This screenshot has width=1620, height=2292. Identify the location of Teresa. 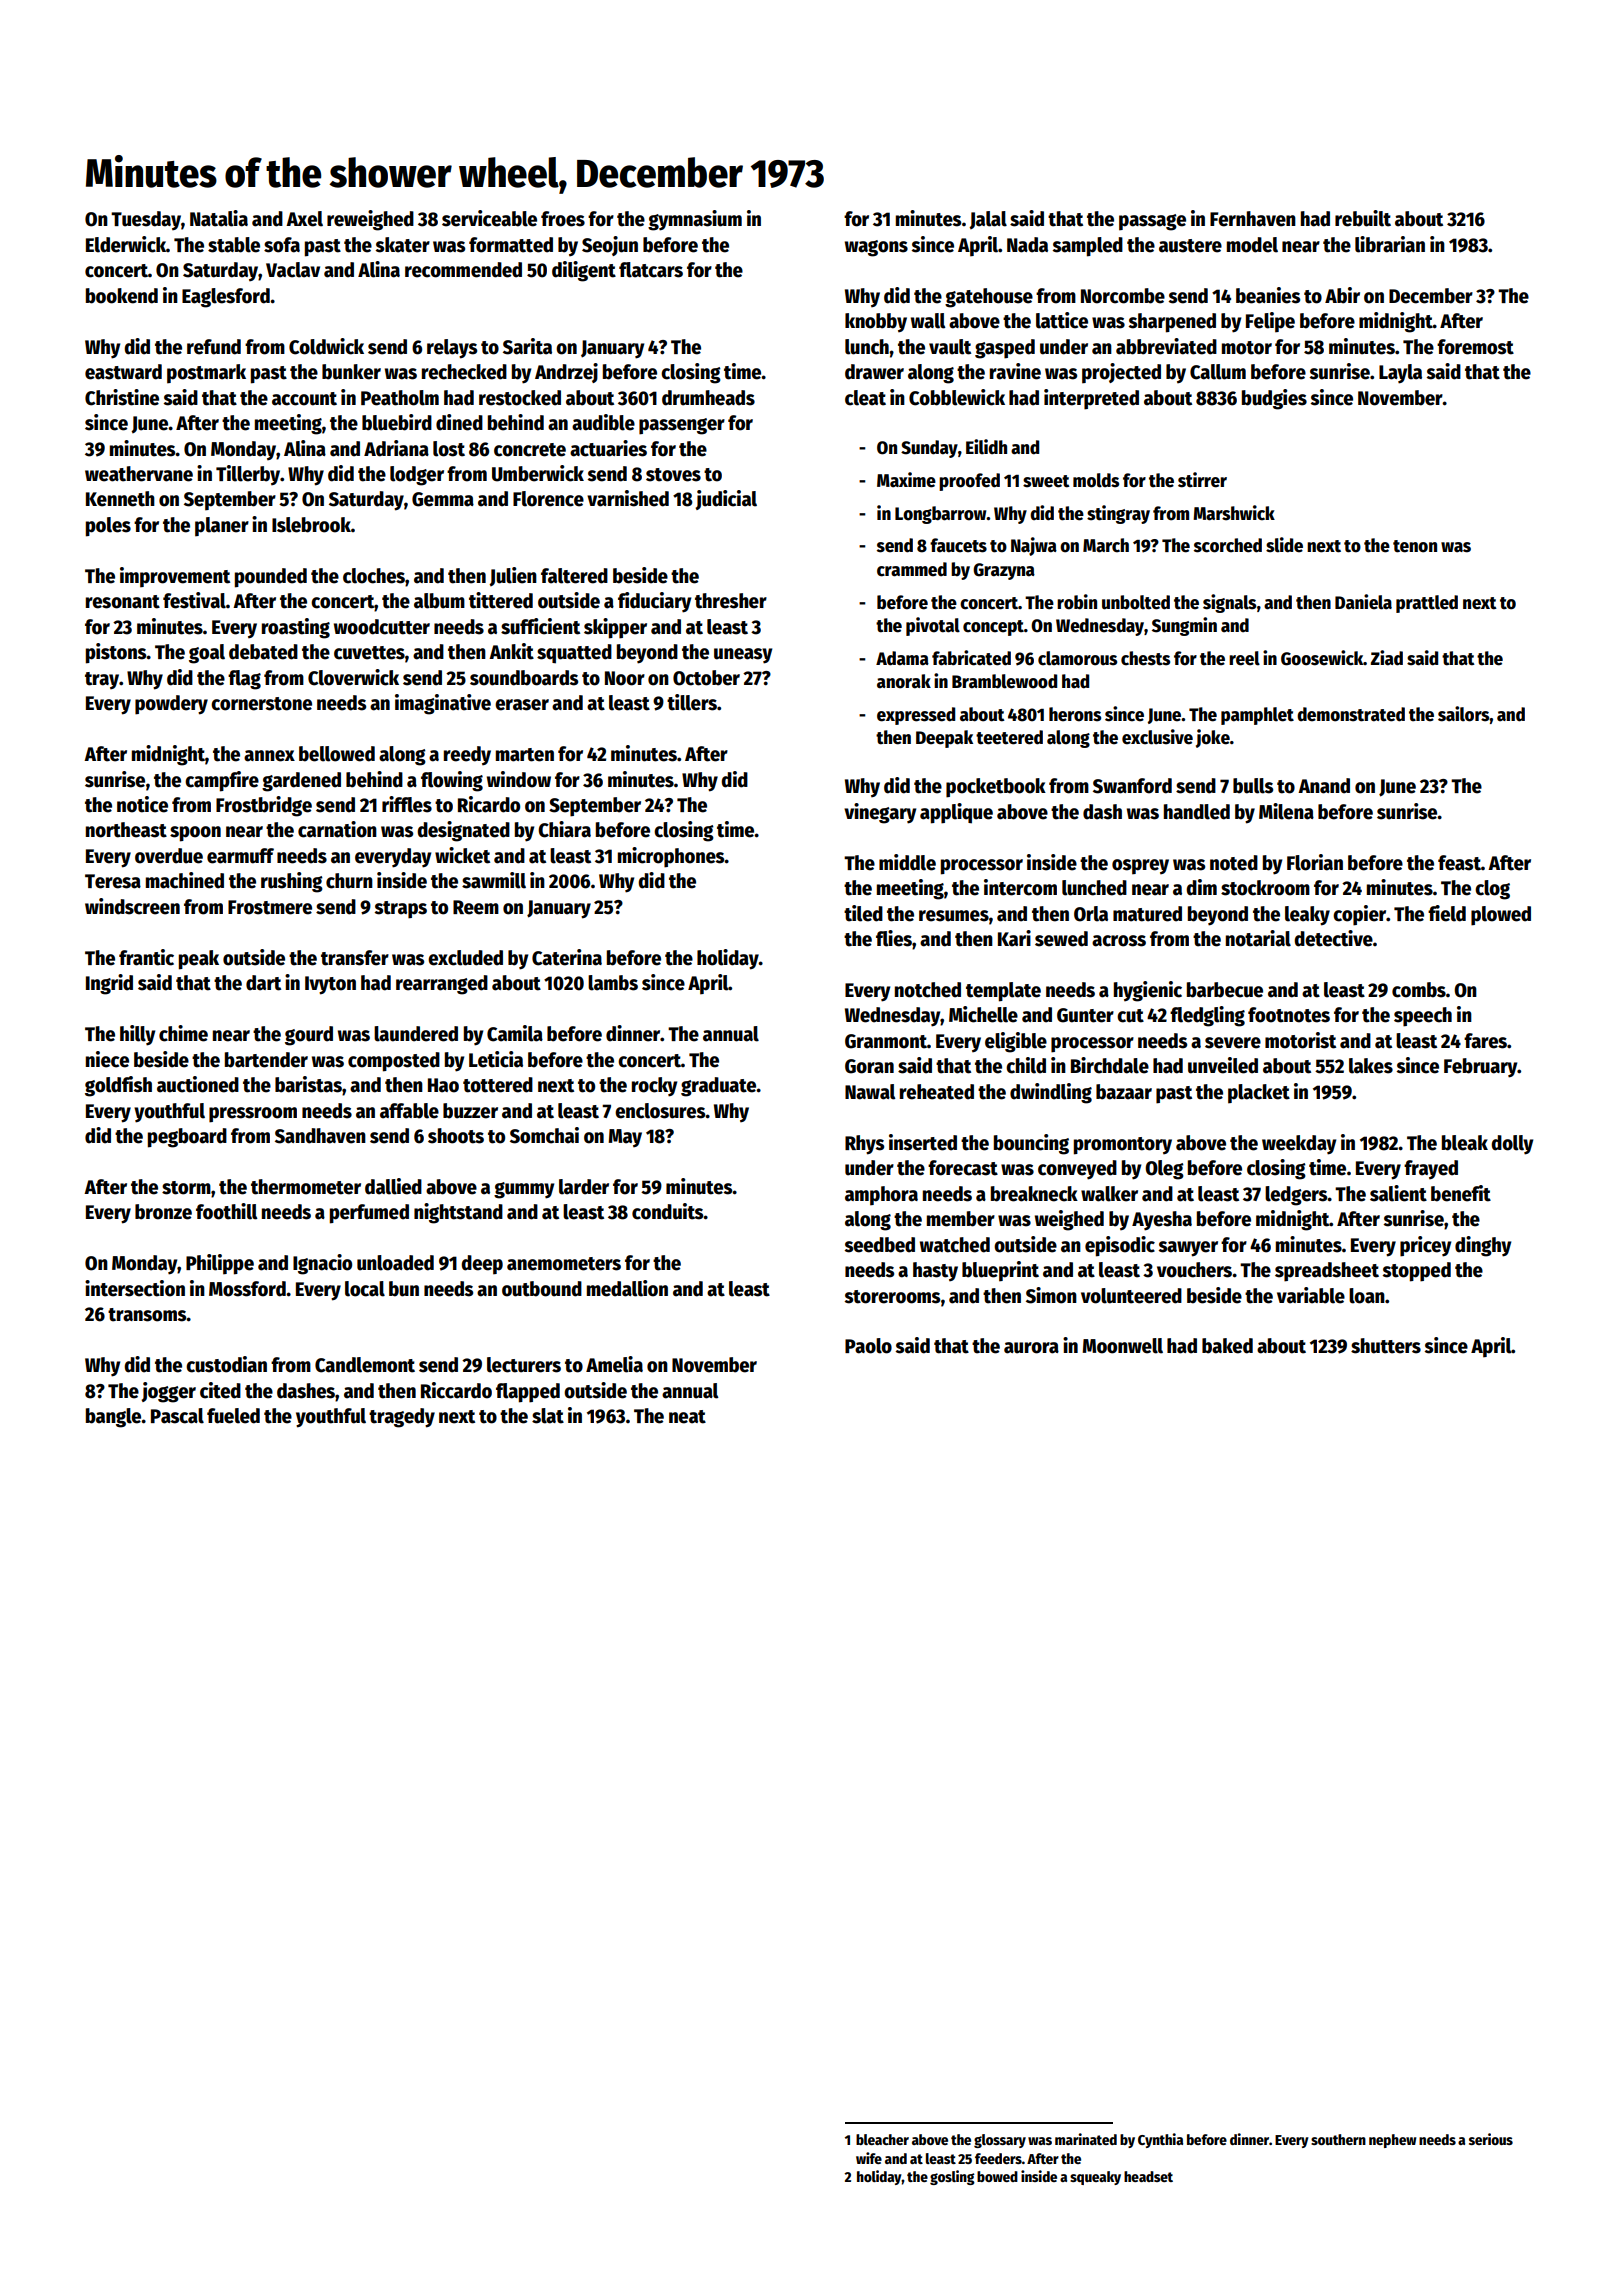
(113, 881).
